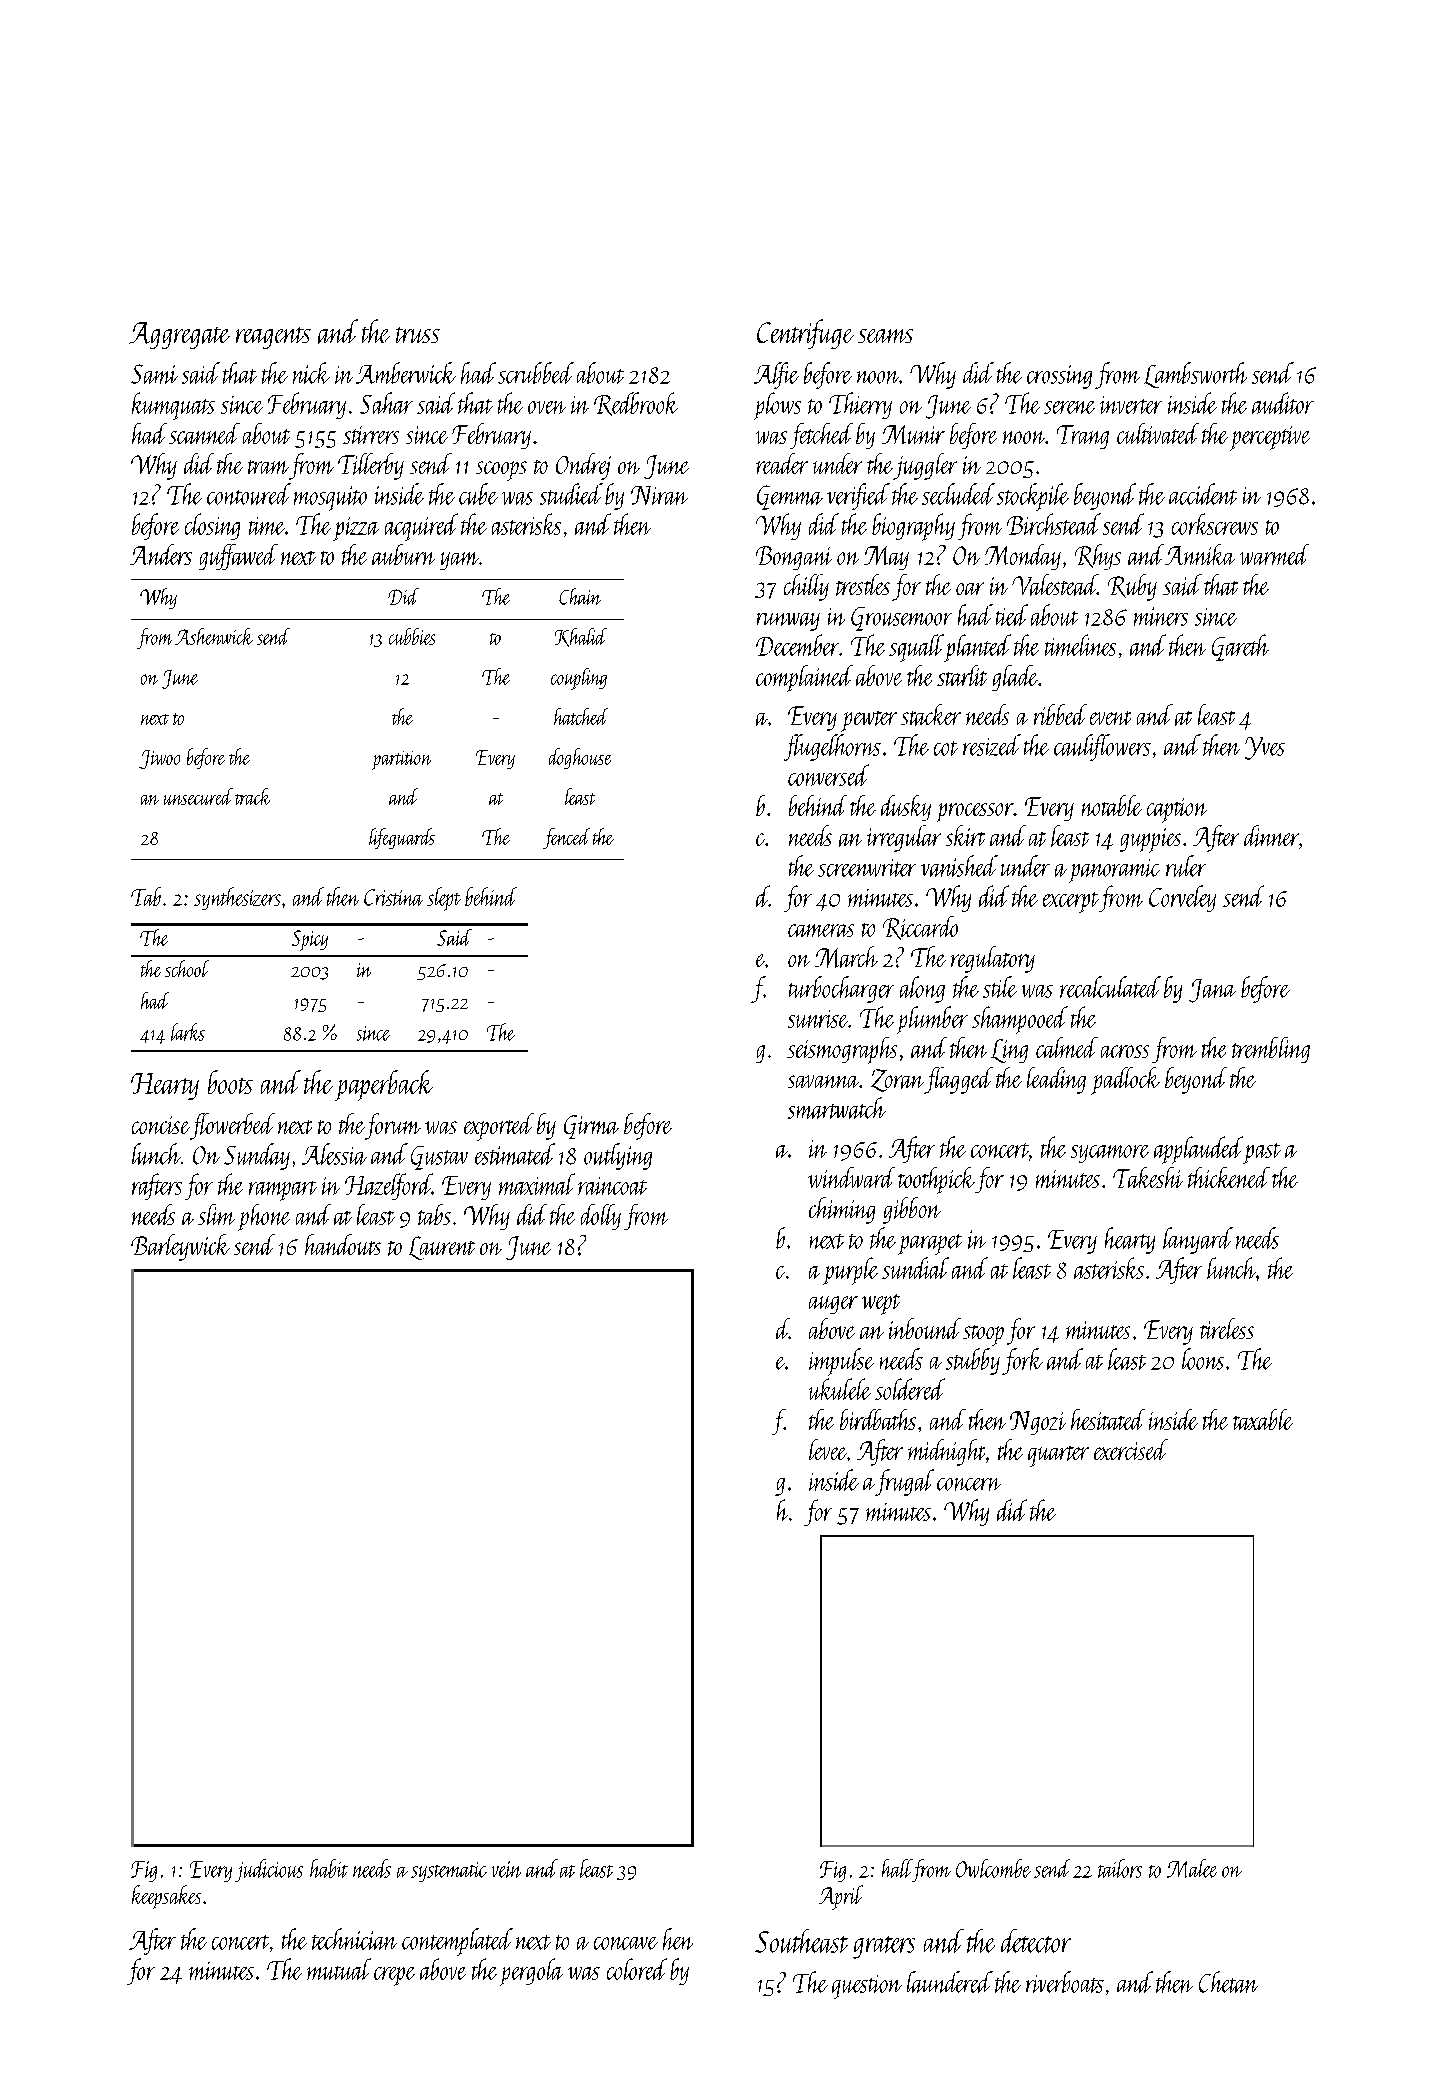  What do you see at coordinates (1059, 377) in the page?
I see `crossing` at bounding box center [1059, 377].
